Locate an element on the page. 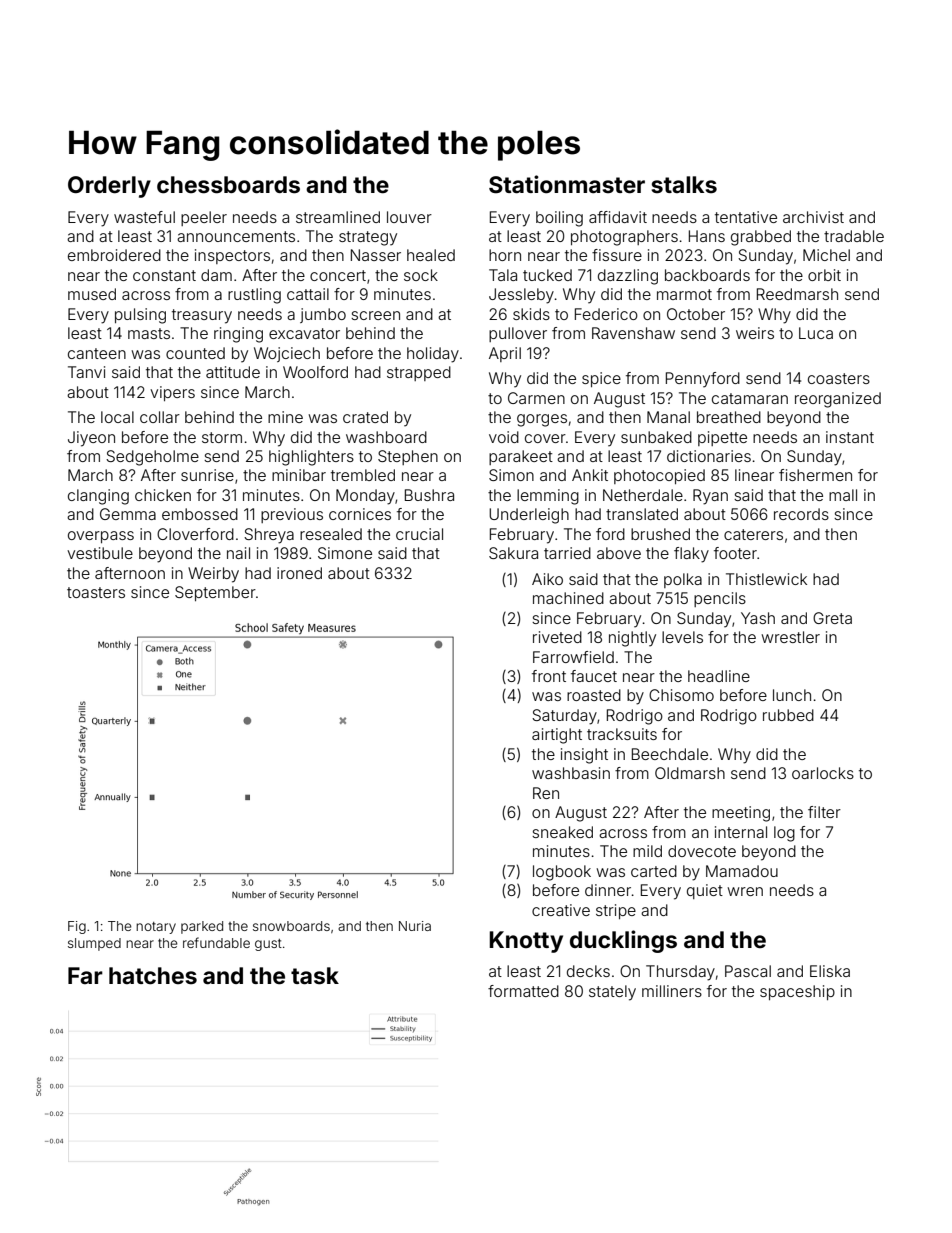 This page has width=952, height=1233. Greta is located at coordinates (832, 618).
